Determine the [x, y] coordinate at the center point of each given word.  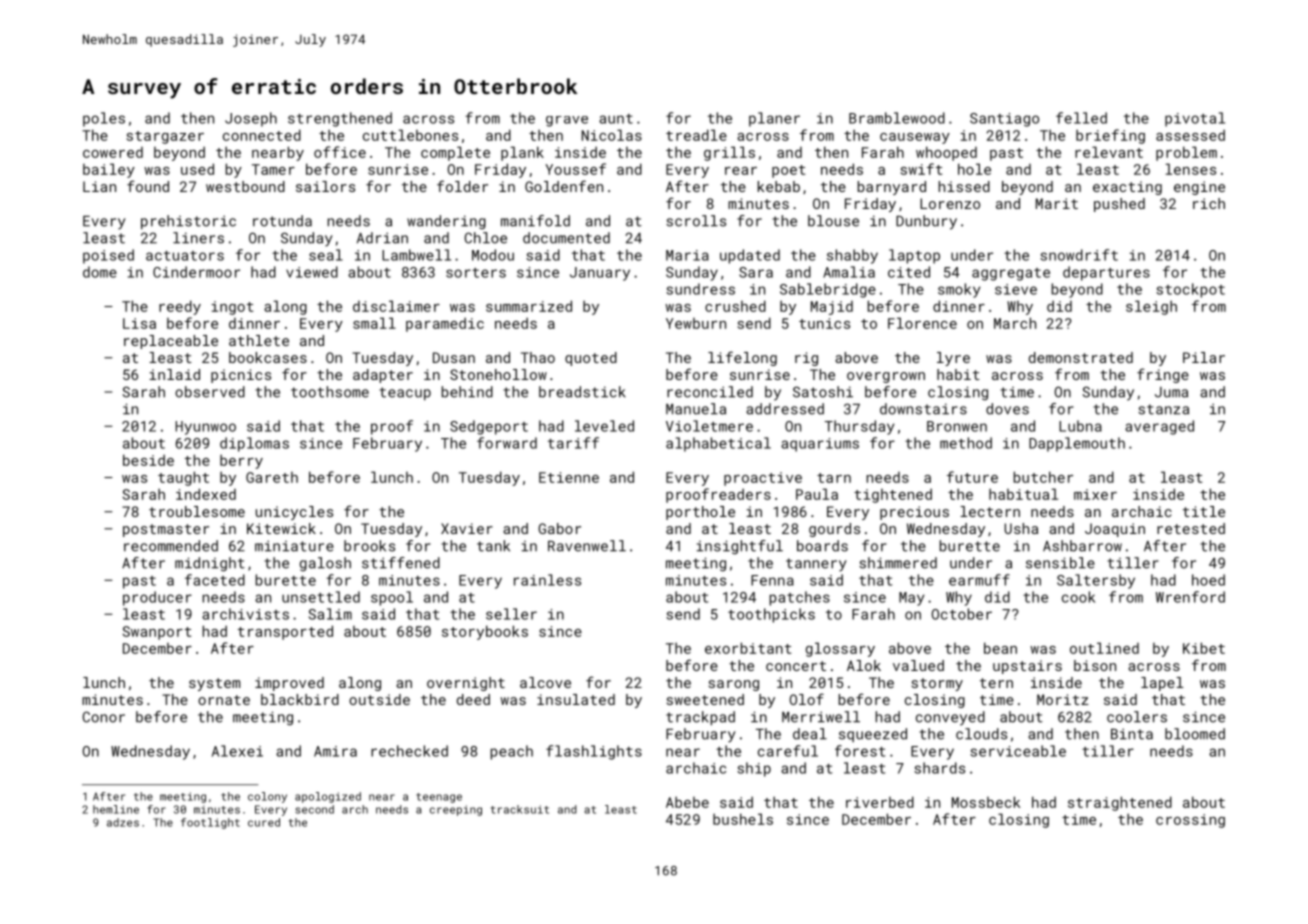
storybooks [485, 632]
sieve [1016, 289]
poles [104, 119]
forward [507, 443]
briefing [1110, 136]
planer [774, 119]
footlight [210, 823]
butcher [1043, 477]
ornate [224, 700]
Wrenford [1190, 597]
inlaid [174, 374]
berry [241, 461]
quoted [591, 359]
